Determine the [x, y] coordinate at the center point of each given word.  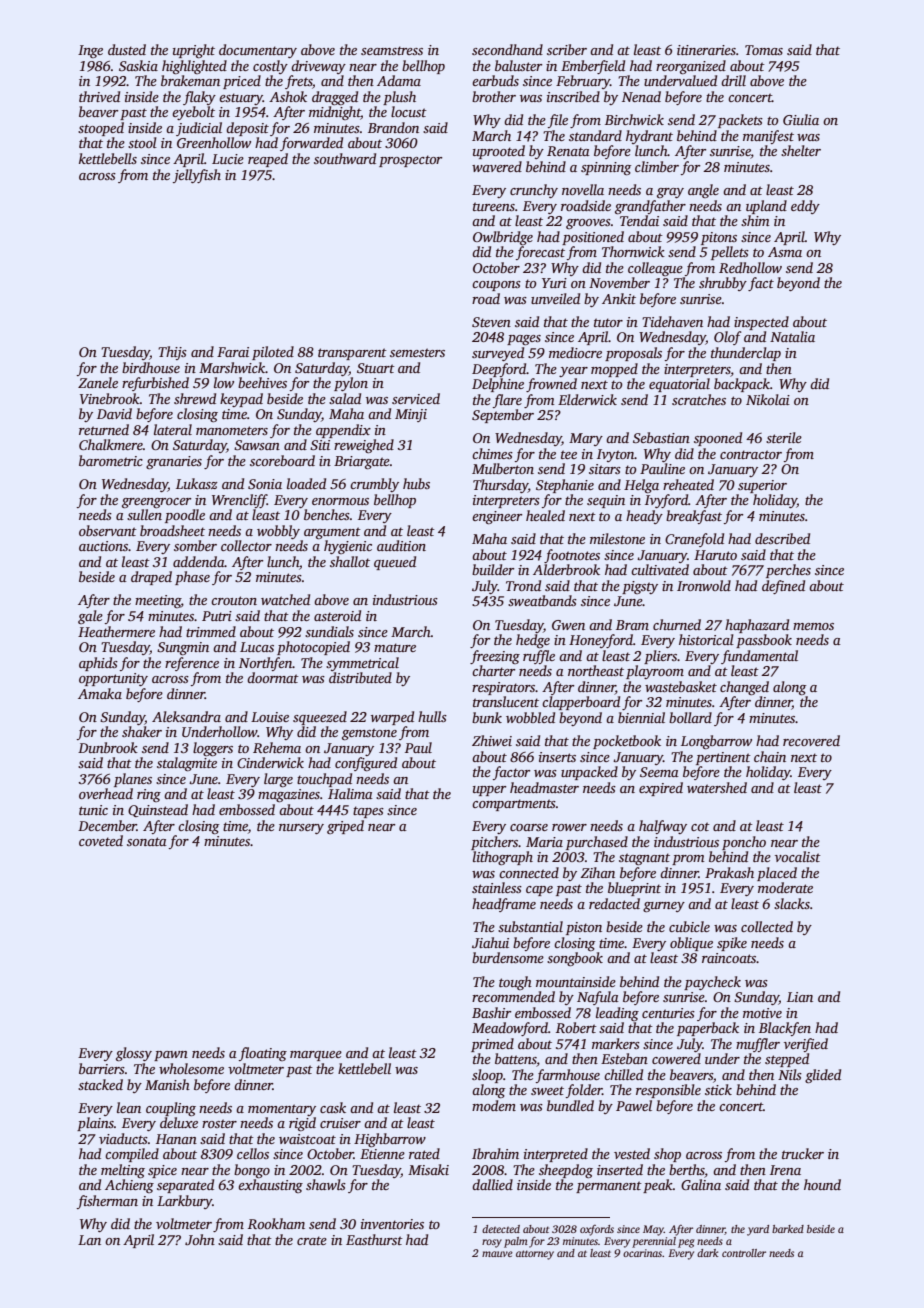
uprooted [499, 152]
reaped [268, 160]
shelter [801, 150]
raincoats [729, 958]
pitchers [494, 843]
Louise [270, 717]
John [200, 1239]
